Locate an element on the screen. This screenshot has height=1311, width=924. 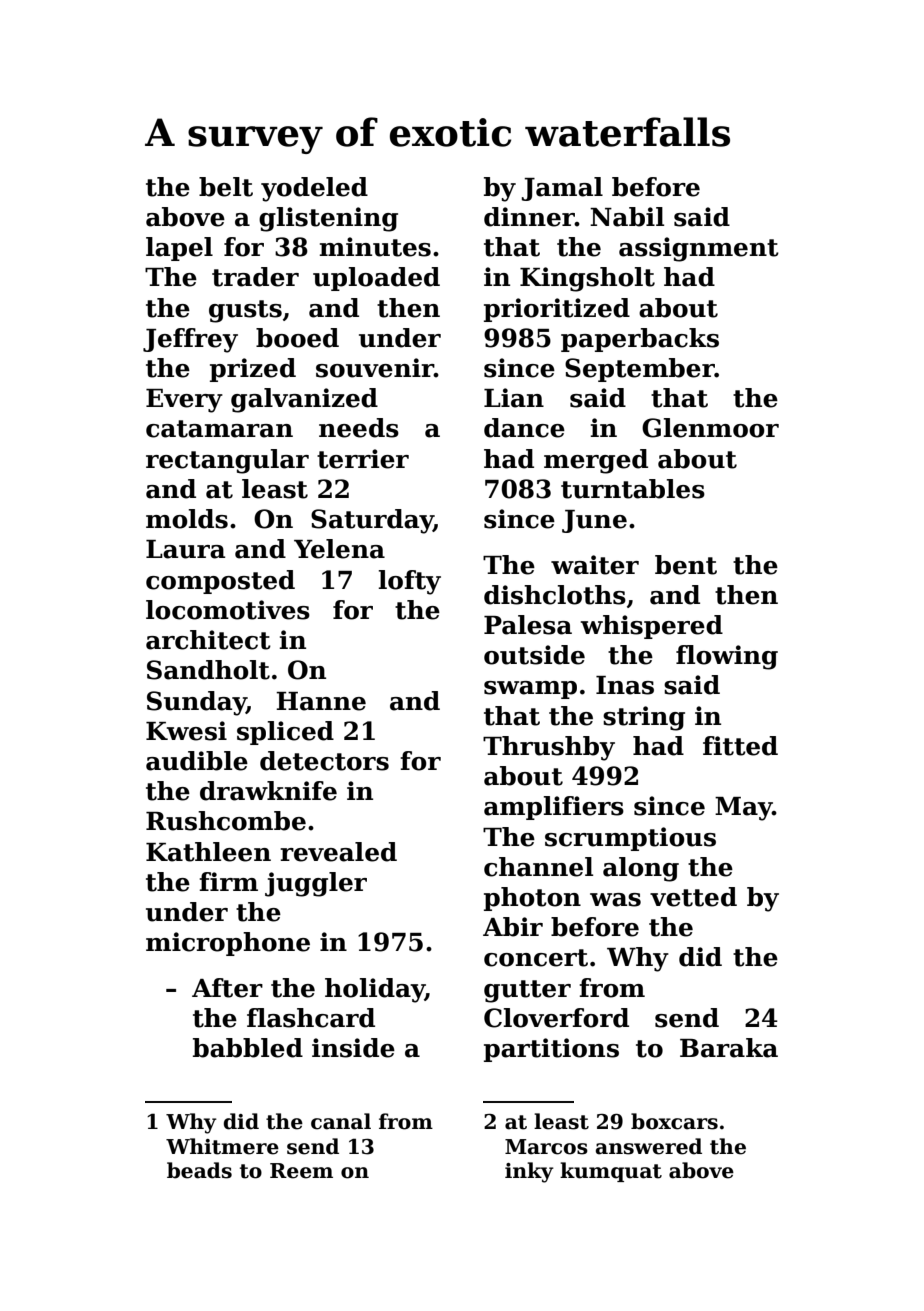
Saturday is located at coordinates (372, 521).
